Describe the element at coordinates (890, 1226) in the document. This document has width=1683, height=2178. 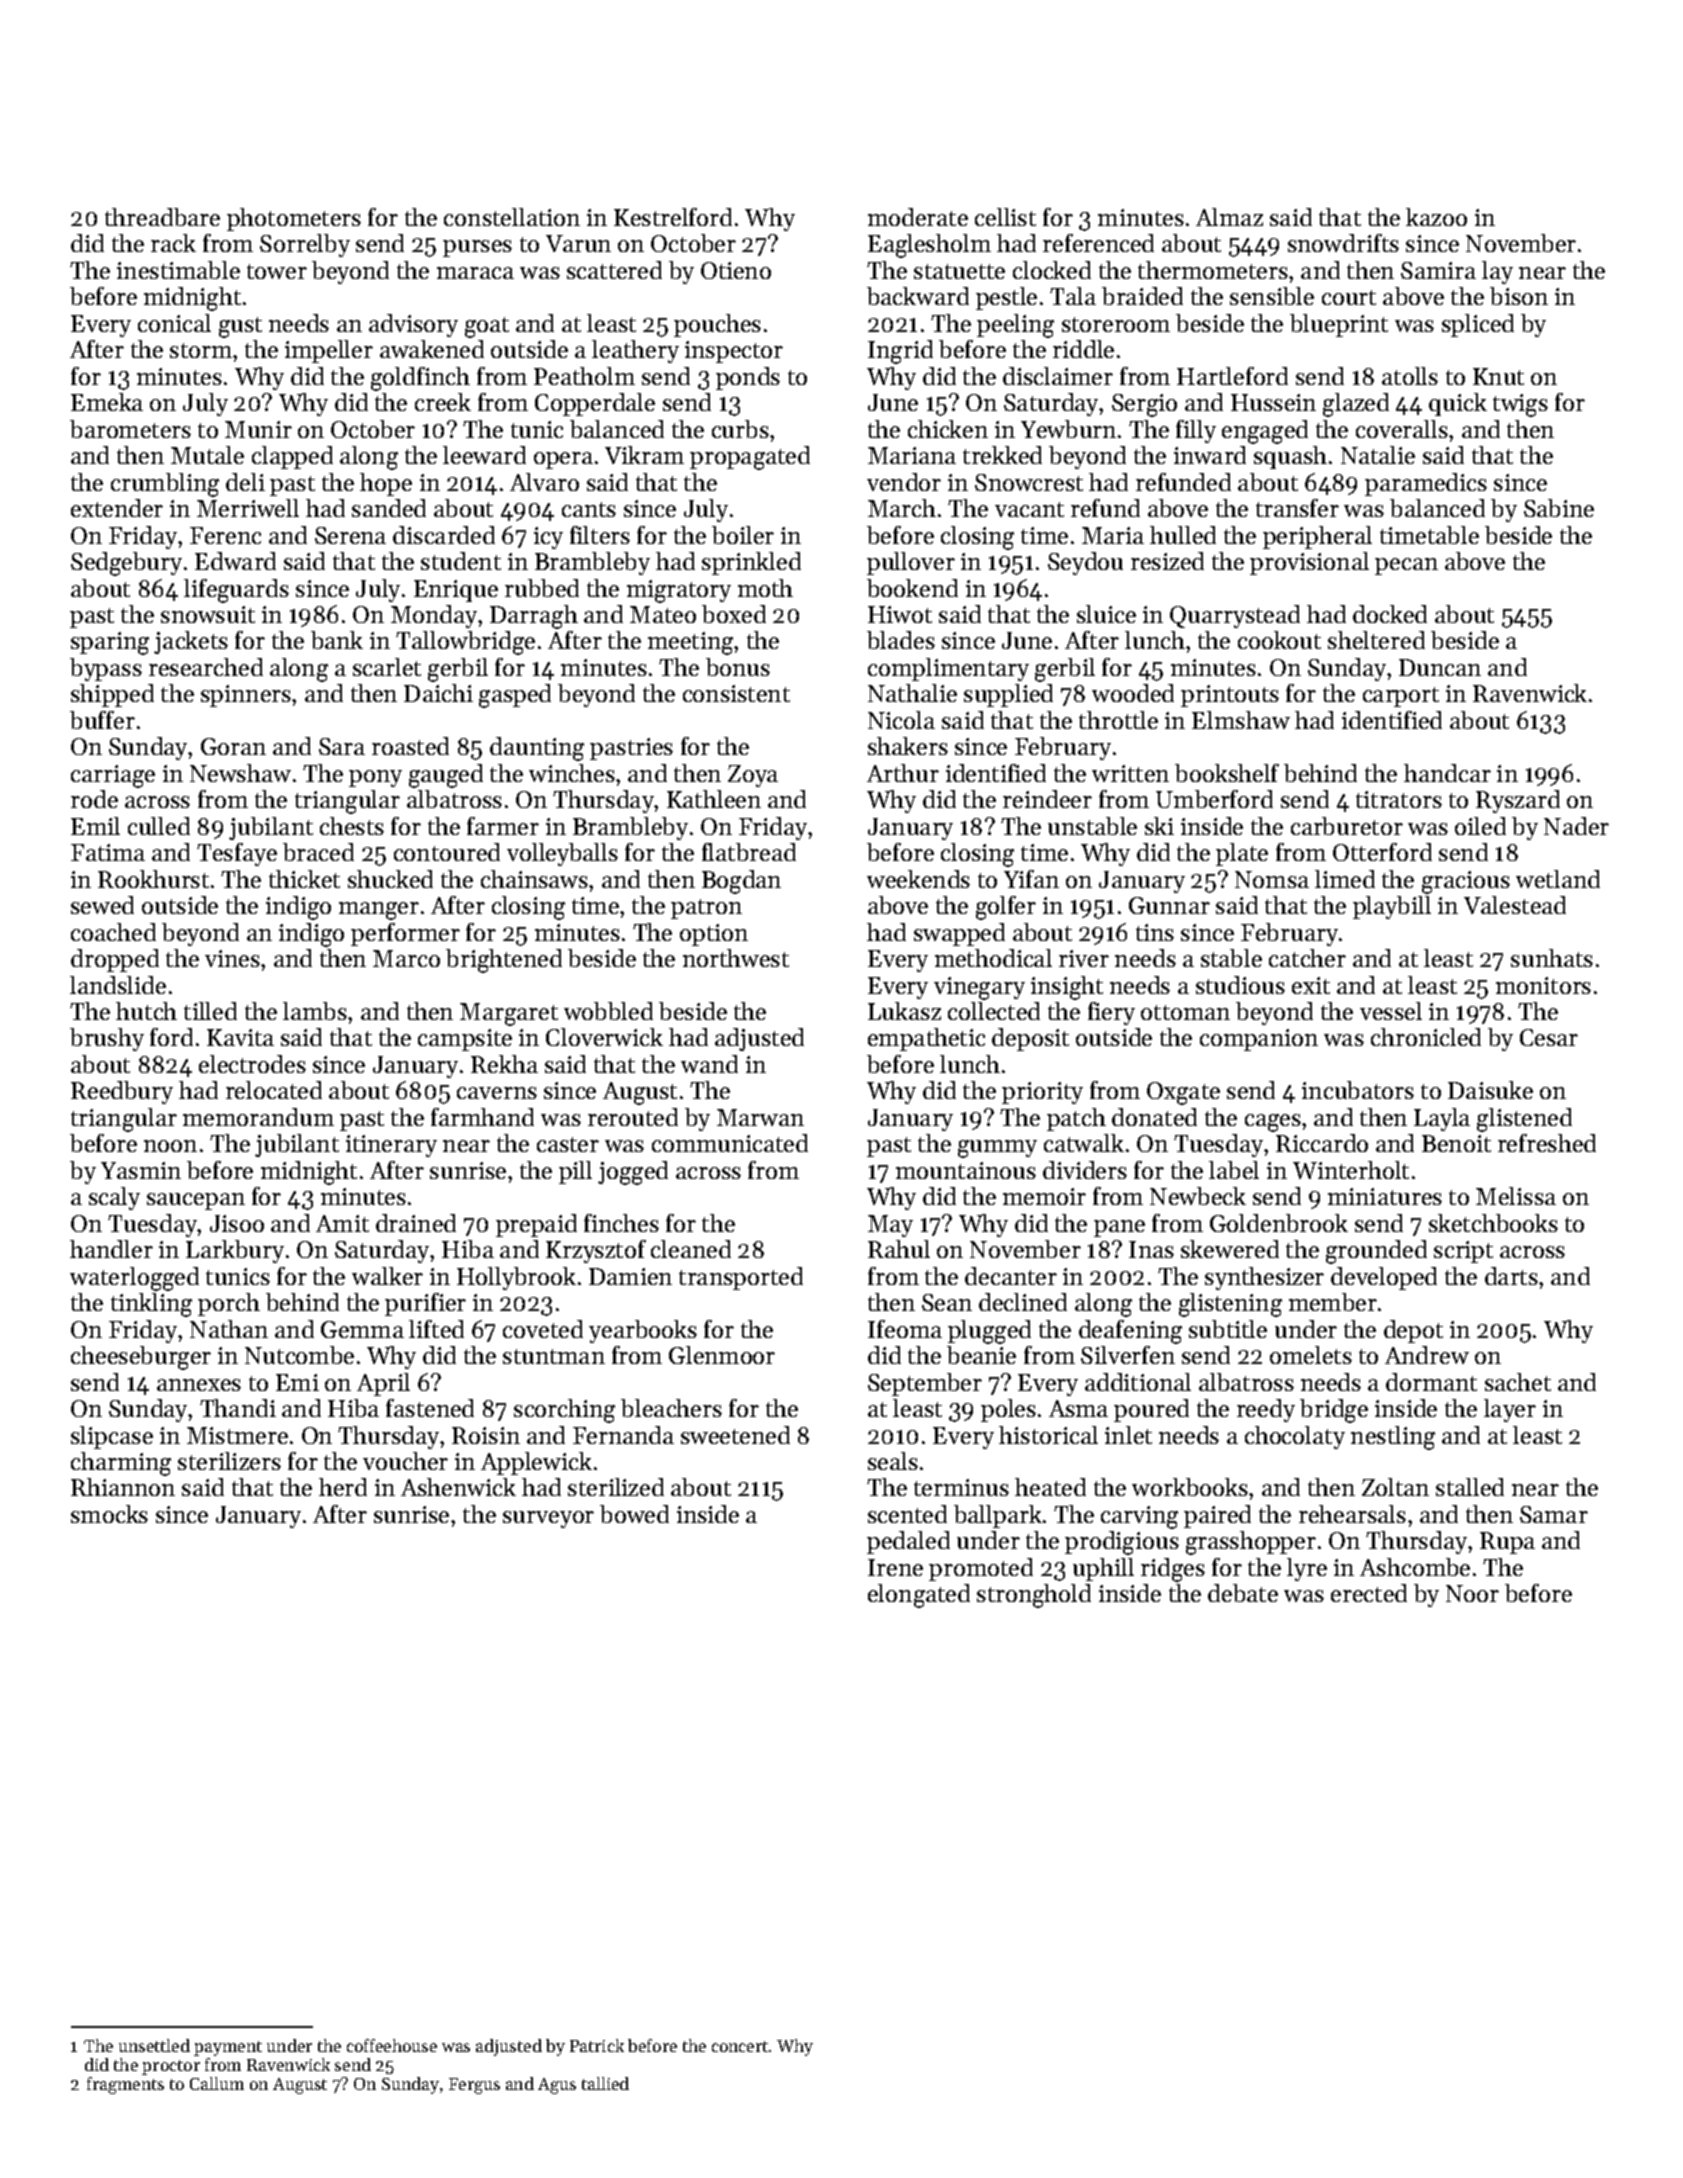
I see `May` at that location.
